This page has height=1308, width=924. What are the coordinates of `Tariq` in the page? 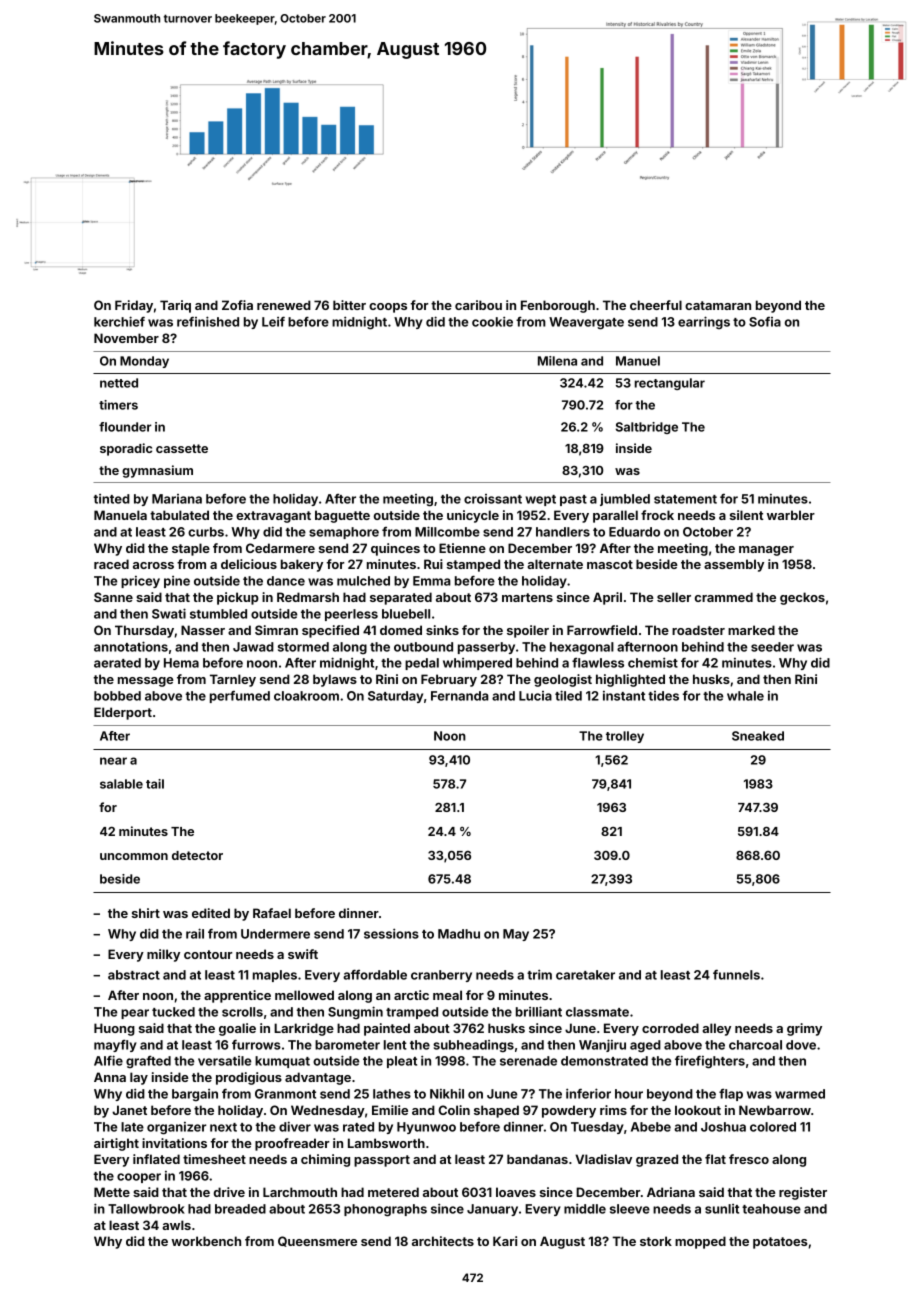 It's located at (175, 306).
